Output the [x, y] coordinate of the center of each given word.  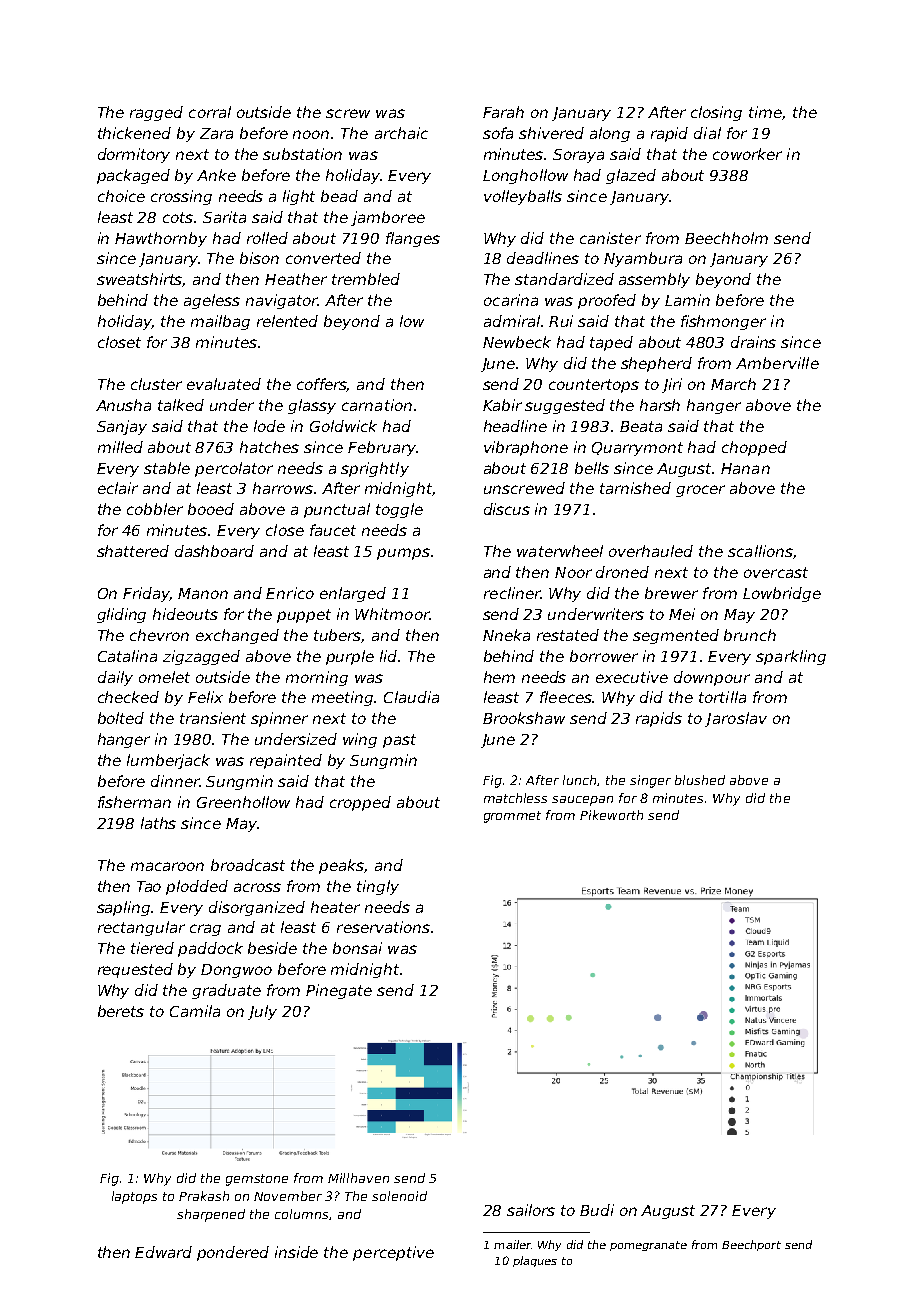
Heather [296, 279]
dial [707, 133]
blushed [700, 780]
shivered [551, 133]
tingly [378, 887]
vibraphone [526, 448]
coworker [747, 154]
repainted [286, 761]
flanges [413, 239]
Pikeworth [611, 815]
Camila [195, 1011]
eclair [118, 488]
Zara [216, 133]
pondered [233, 1253]
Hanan [745, 468]
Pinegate [339, 991]
